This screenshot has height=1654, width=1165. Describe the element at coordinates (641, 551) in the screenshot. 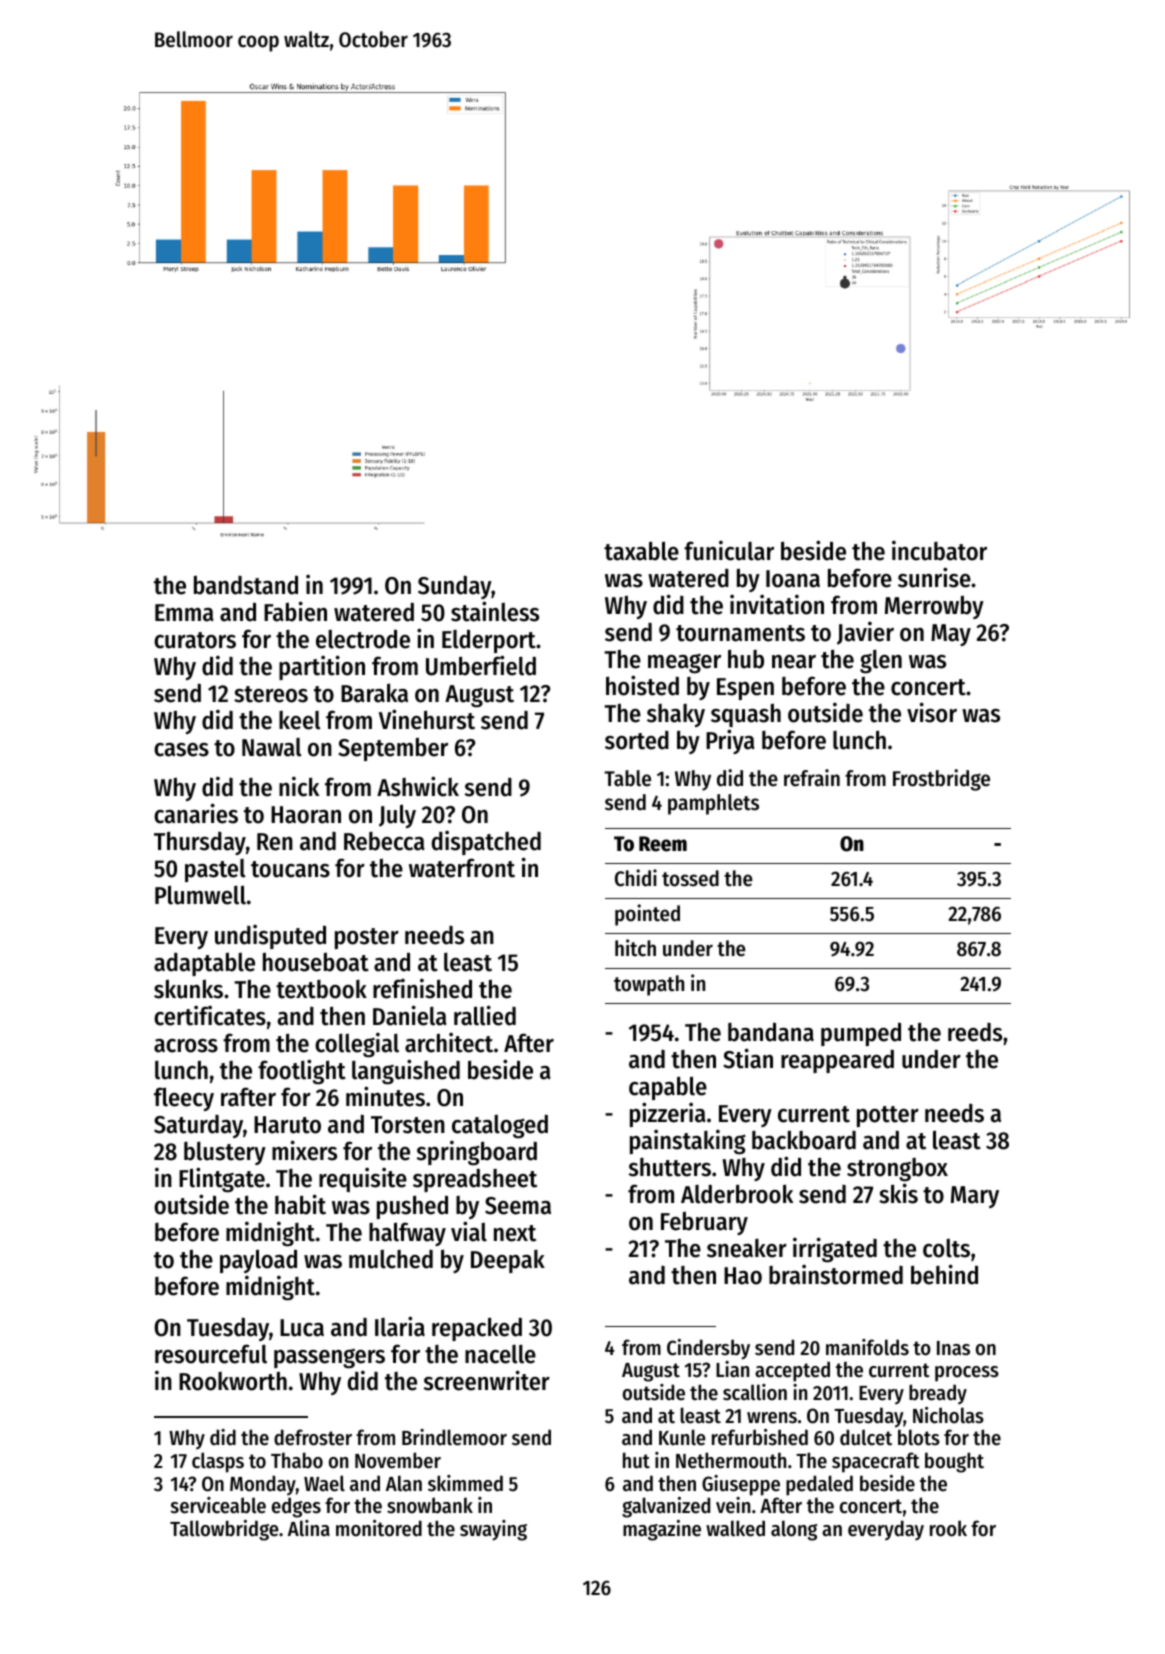

I see `taxable` at that location.
